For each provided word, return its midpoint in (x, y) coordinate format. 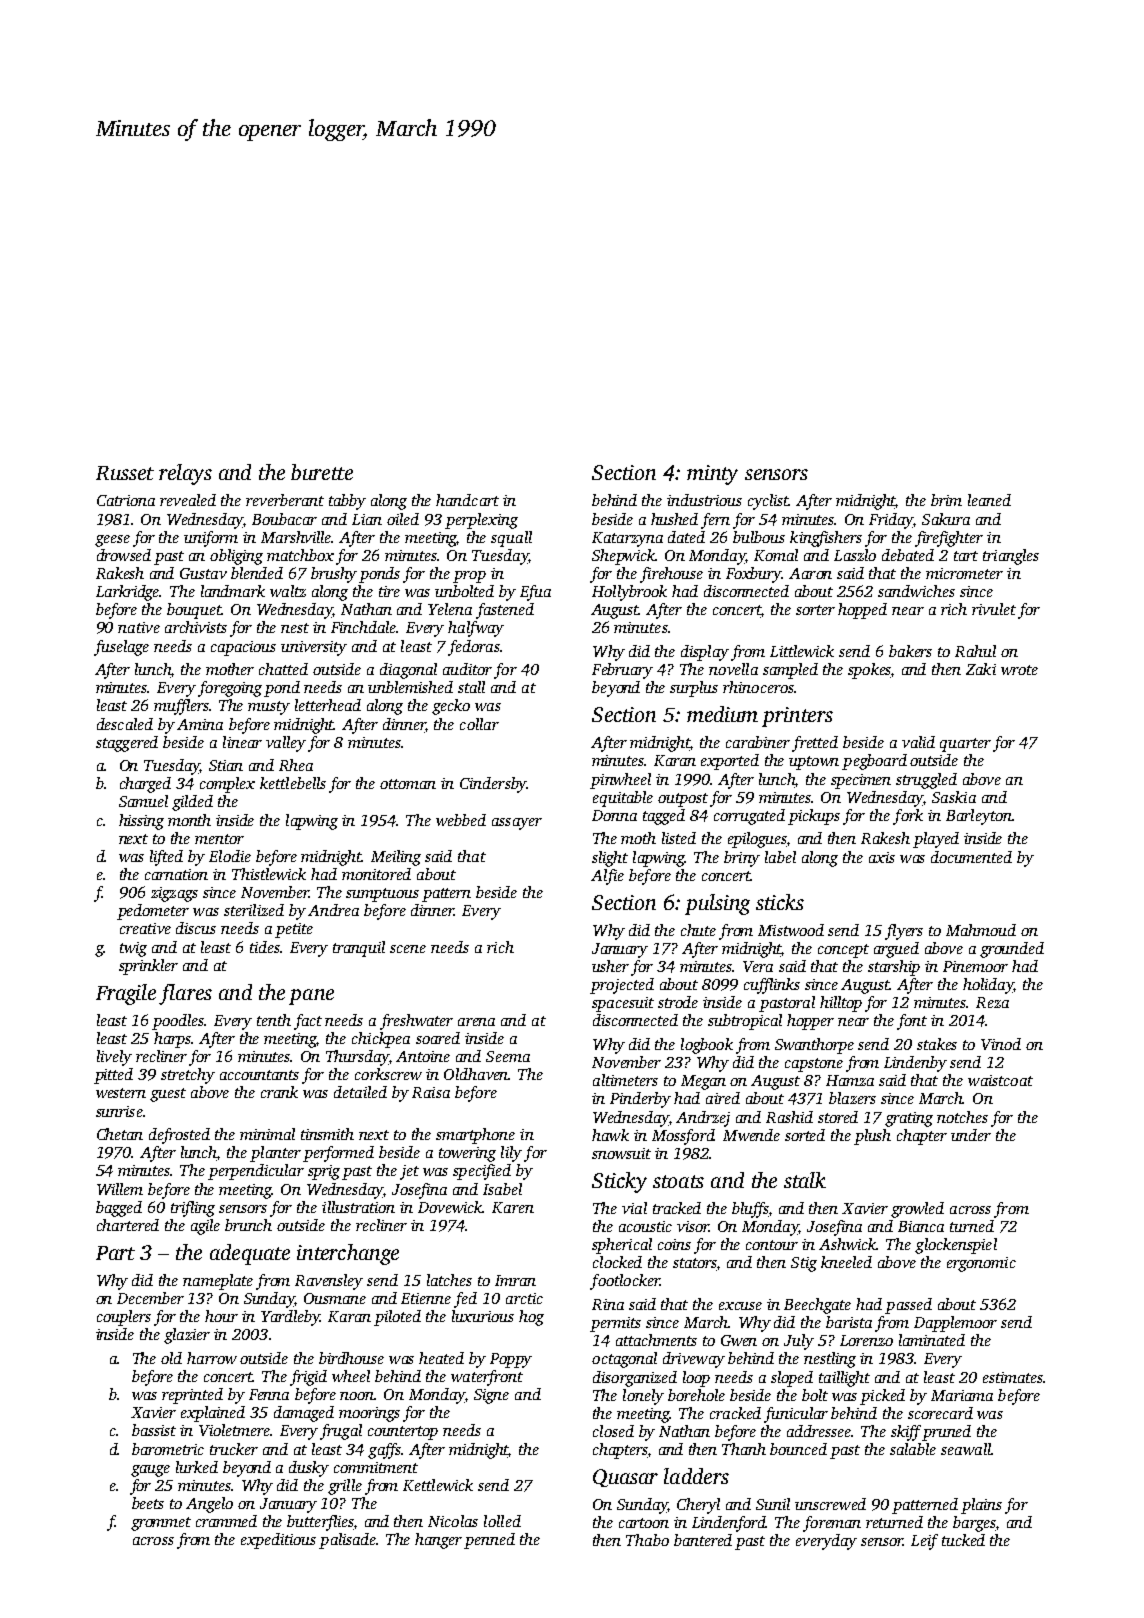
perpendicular (256, 1172)
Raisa (431, 1092)
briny (742, 859)
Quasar (625, 1478)
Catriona (126, 500)
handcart (467, 500)
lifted (166, 858)
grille (345, 1487)
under (971, 1135)
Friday (891, 521)
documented (971, 857)
